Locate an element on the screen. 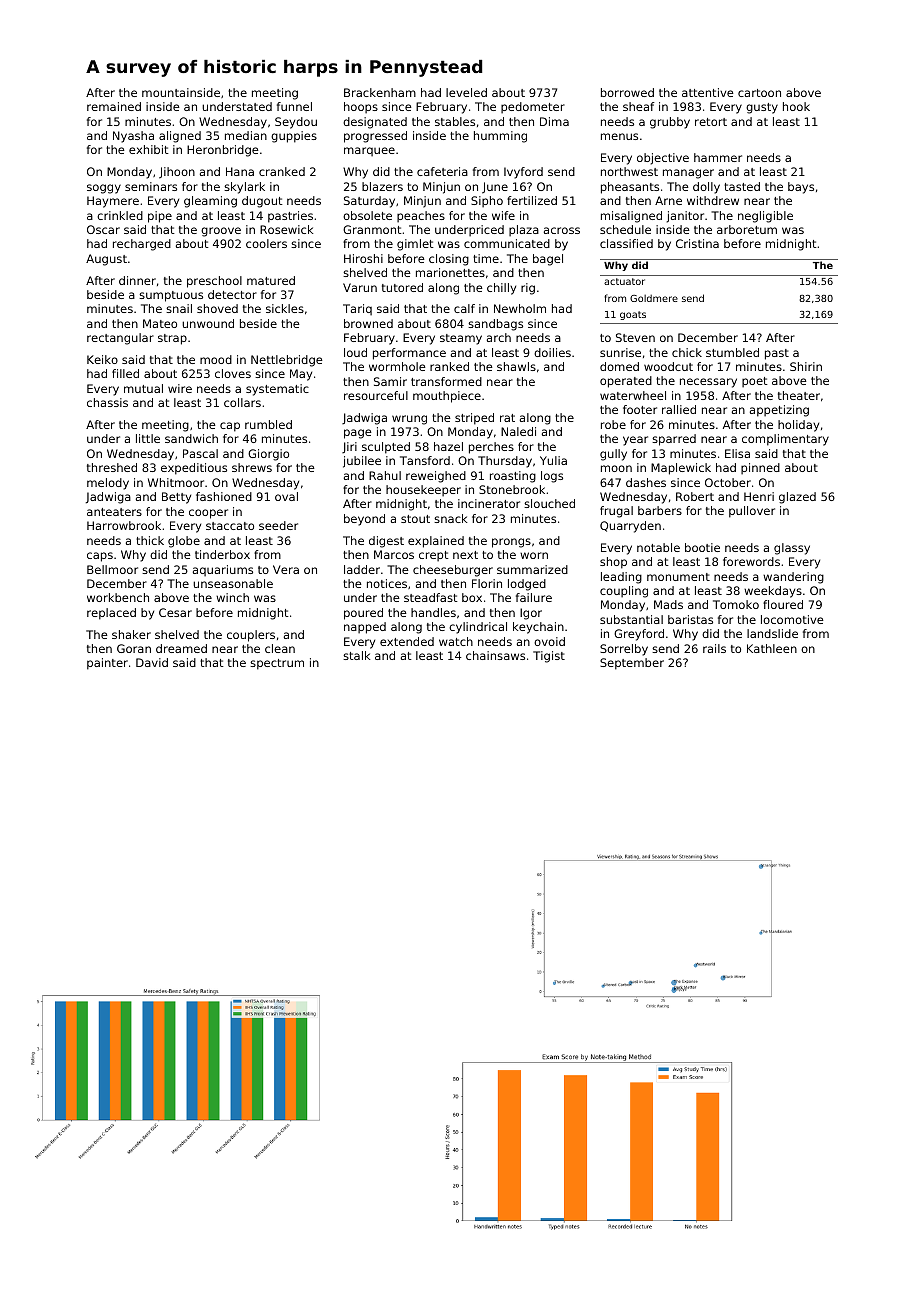 The height and width of the screenshot is (1308, 924). snack is located at coordinates (450, 518).
